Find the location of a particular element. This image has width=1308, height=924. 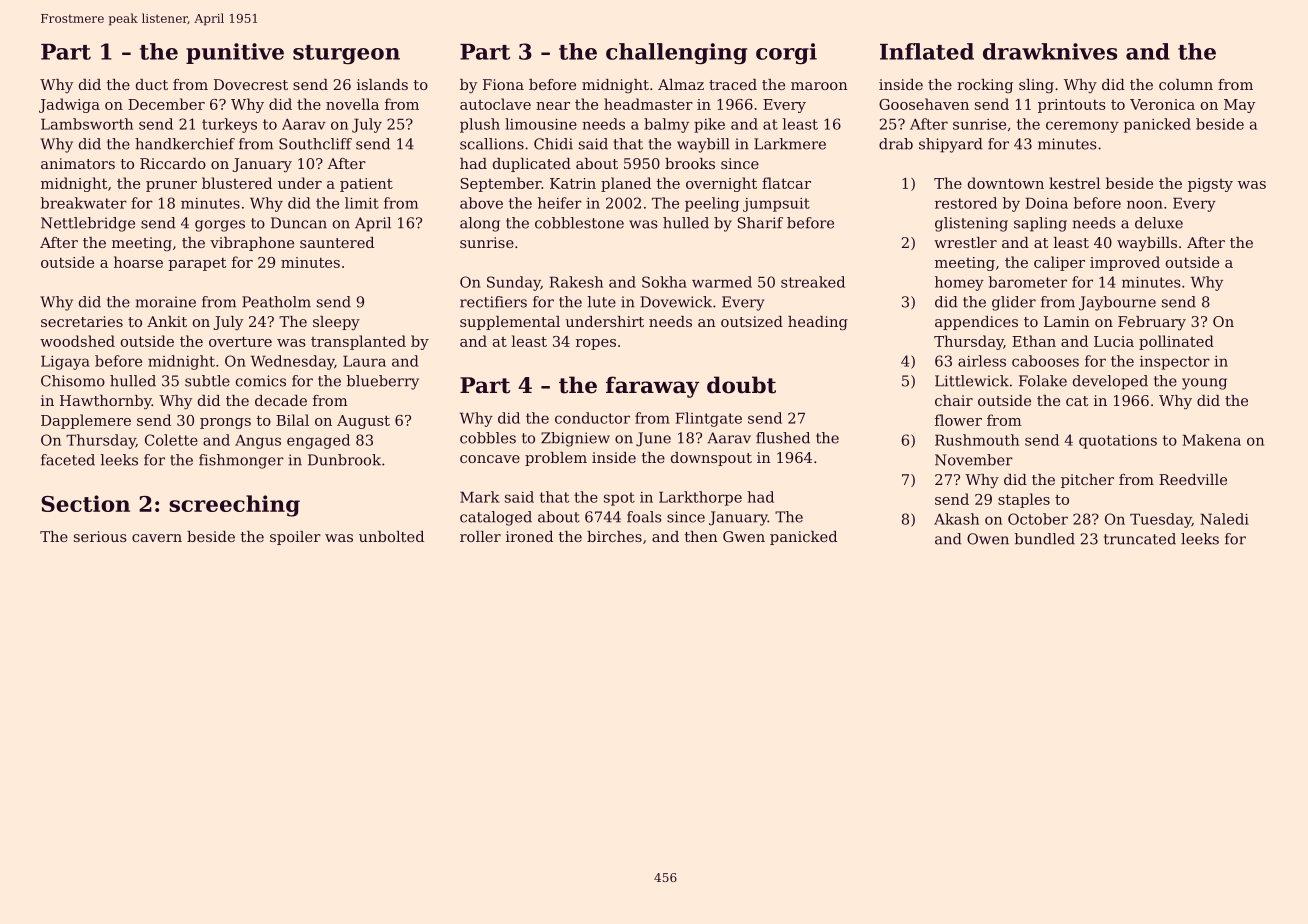

young is located at coordinates (1204, 384).
